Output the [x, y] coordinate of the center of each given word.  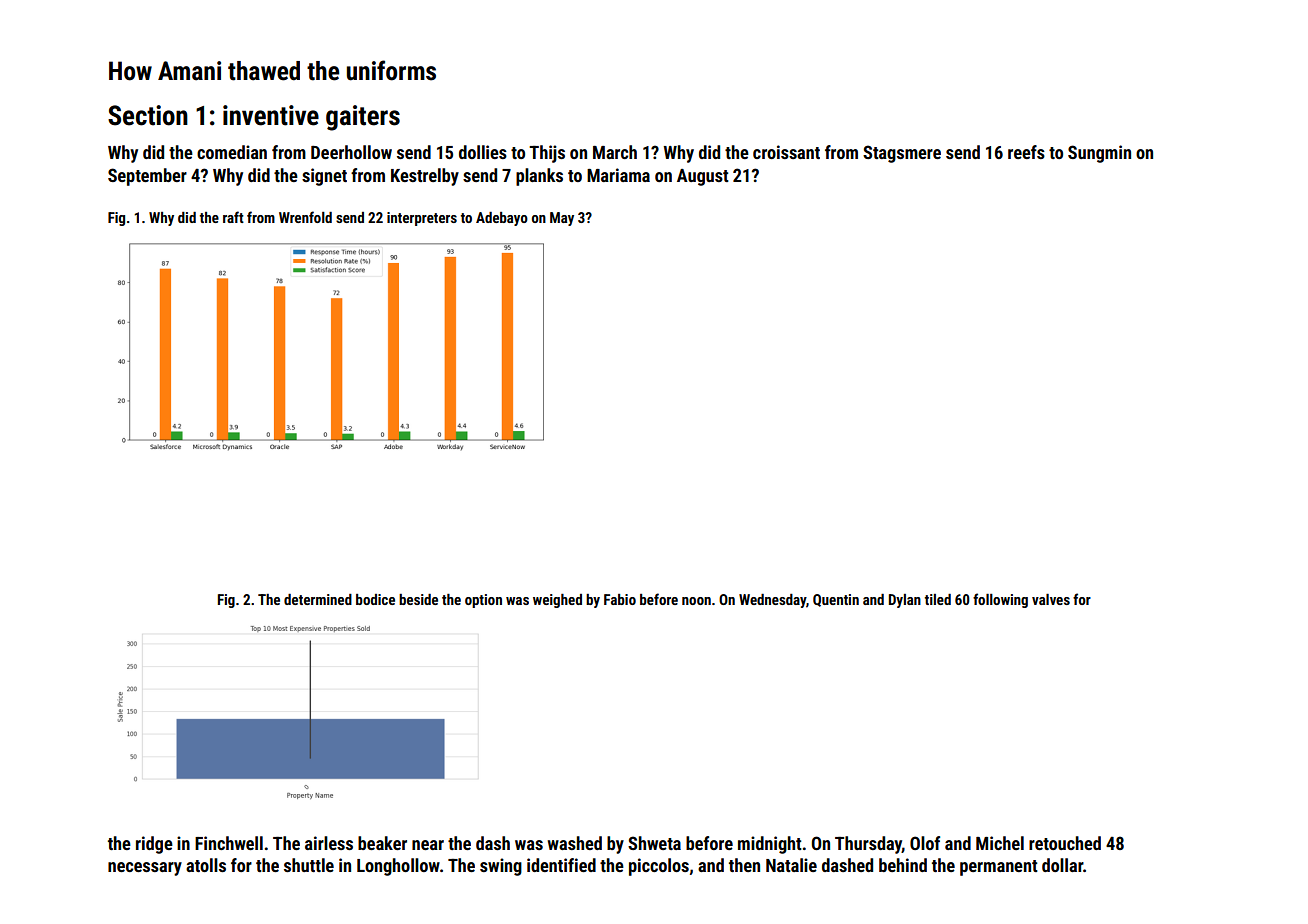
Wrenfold [305, 217]
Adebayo [502, 219]
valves [1051, 599]
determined [318, 599]
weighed [557, 601]
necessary [145, 869]
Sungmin [1099, 154]
